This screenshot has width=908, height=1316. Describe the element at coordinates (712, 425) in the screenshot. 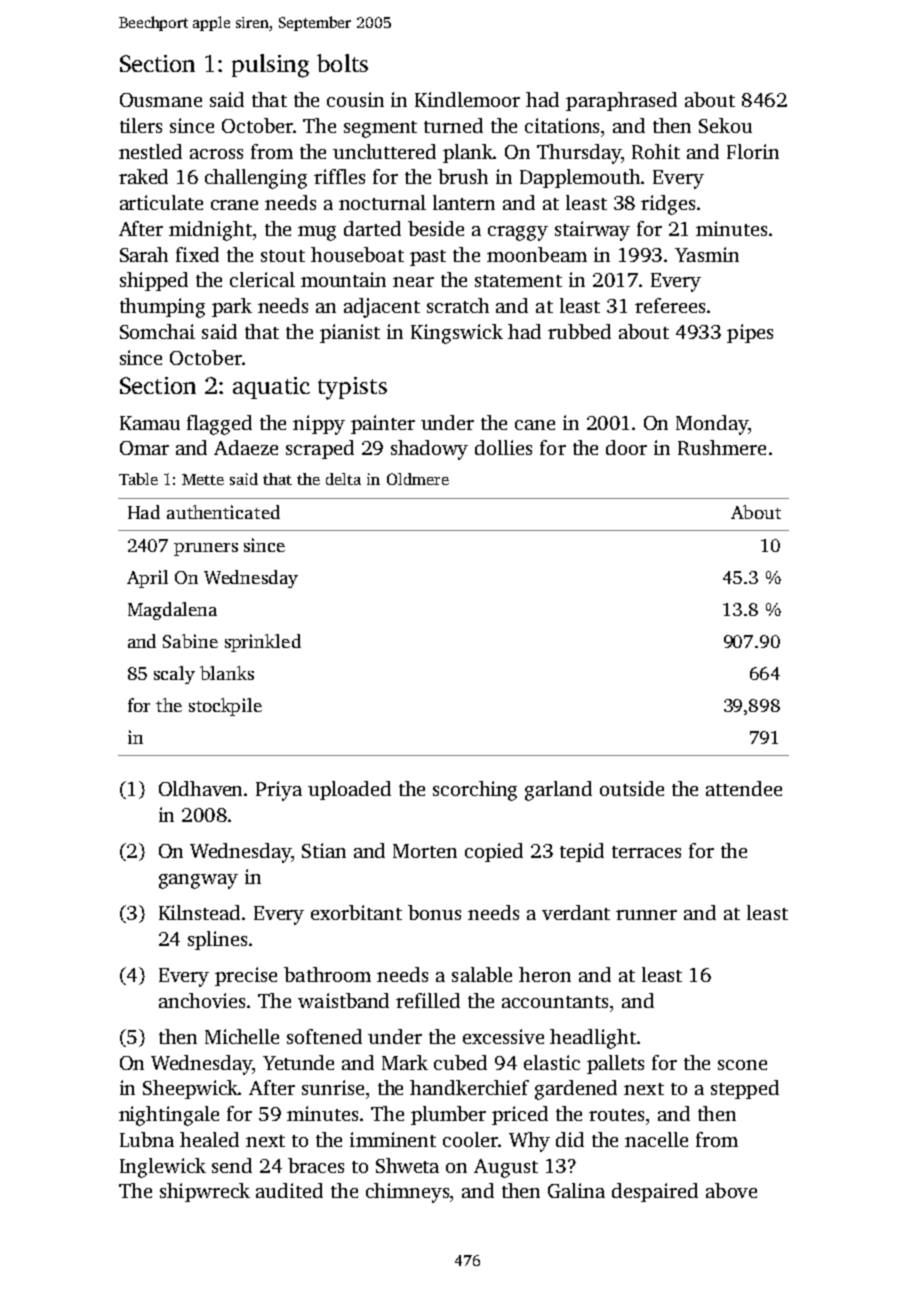

I see `Monday` at that location.
